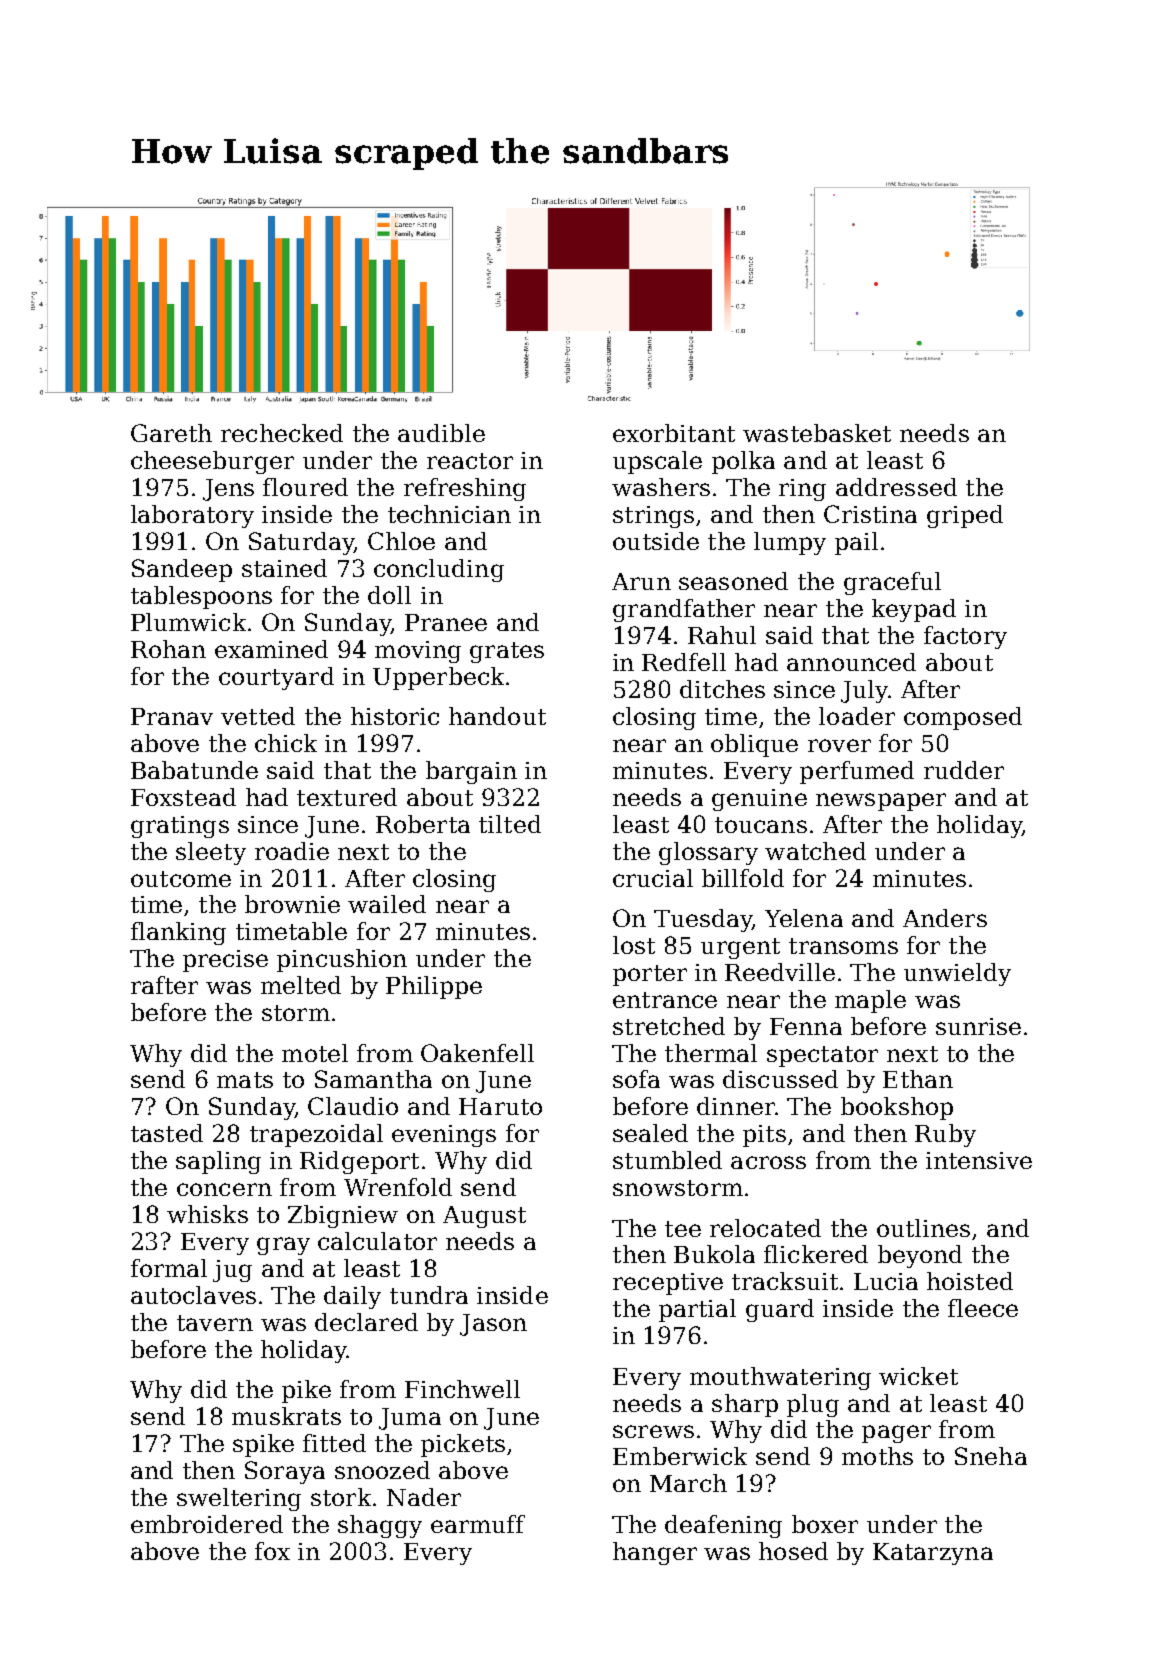  Describe the element at coordinates (653, 878) in the screenshot. I see `crucial` at that location.
